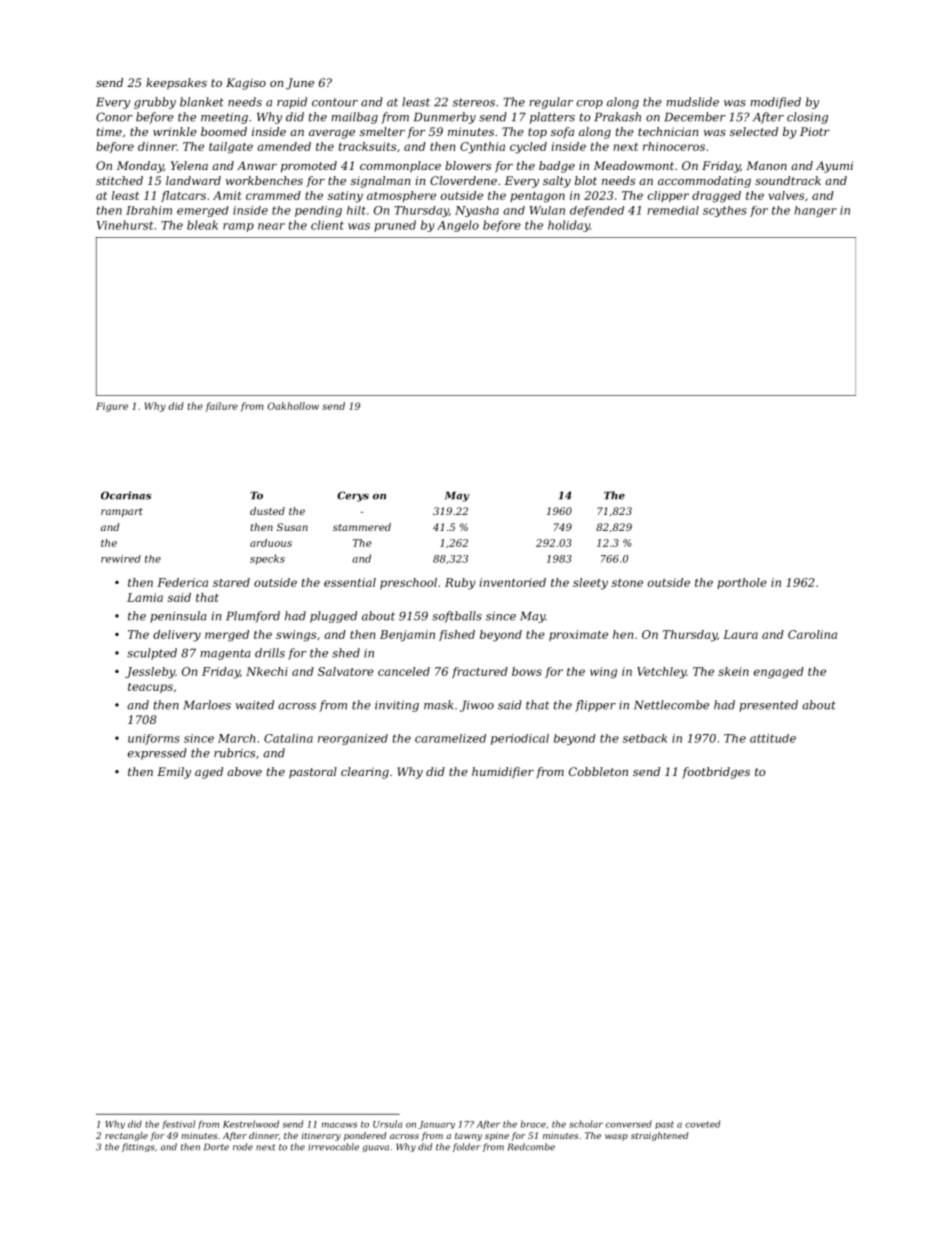 This screenshot has height=1233, width=952. I want to click on teacups, so click(150, 688).
